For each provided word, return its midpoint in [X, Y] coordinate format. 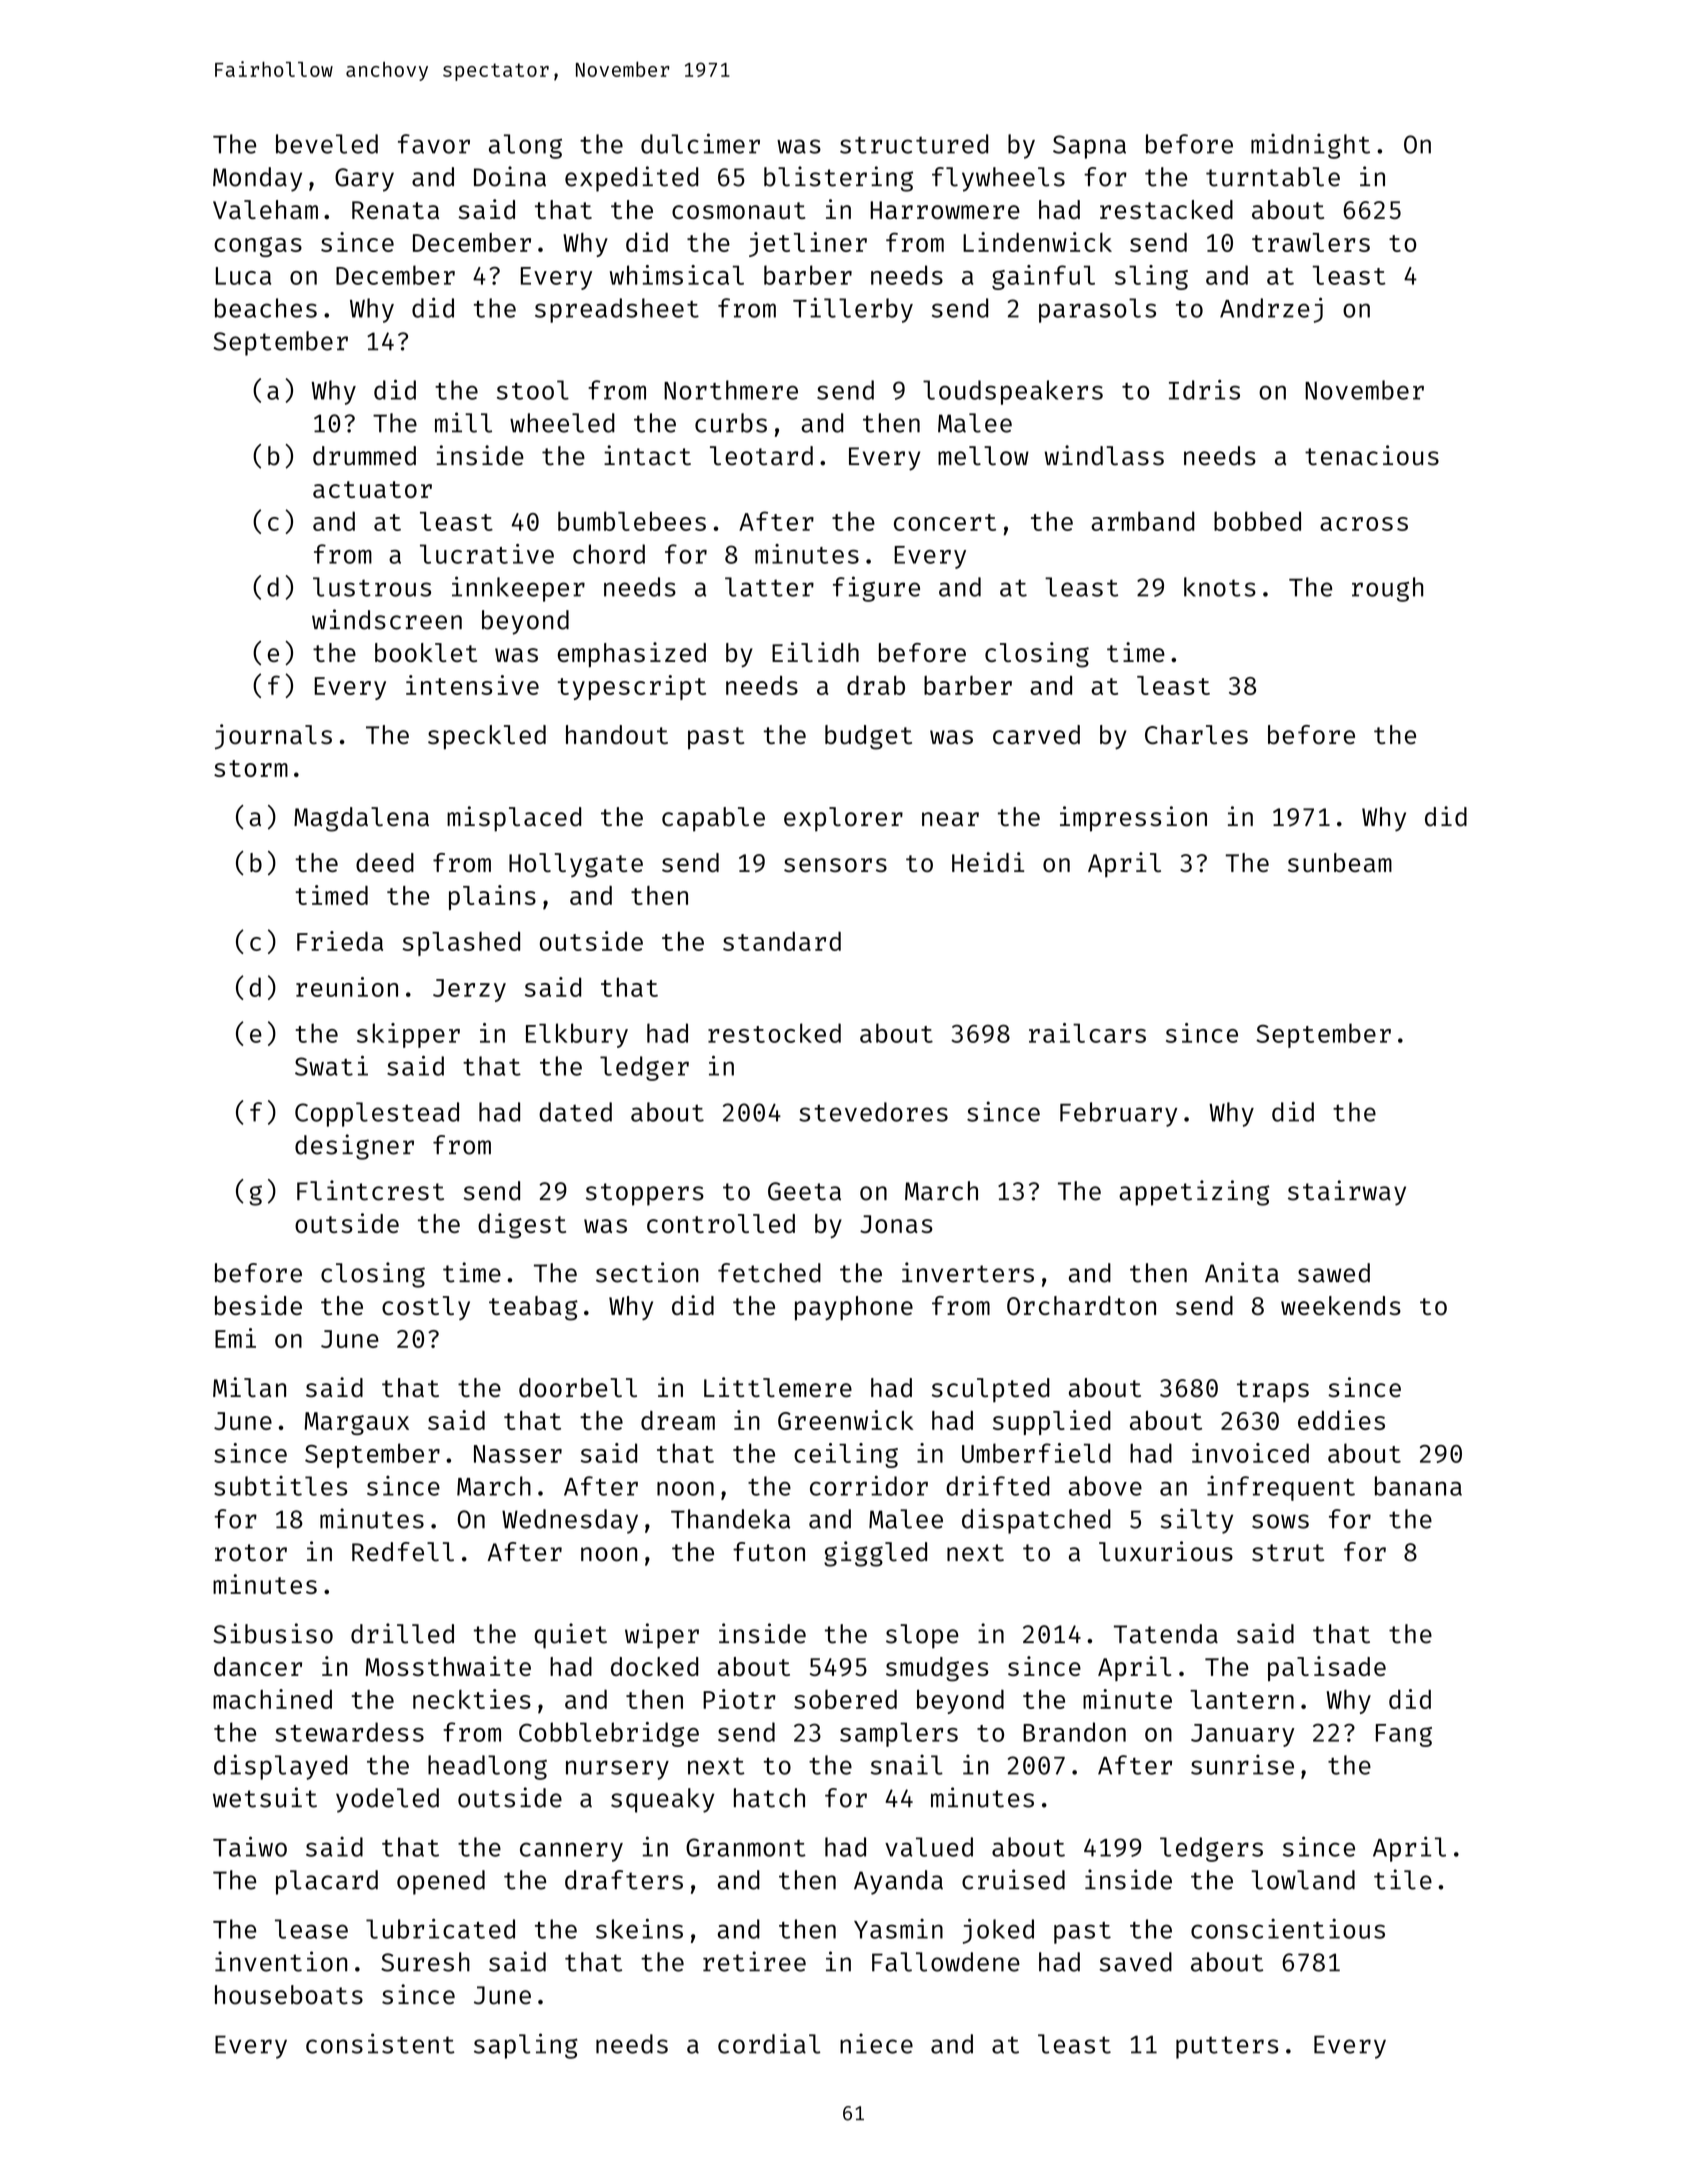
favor [434, 144]
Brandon [1074, 1732]
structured [914, 144]
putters [1227, 2047]
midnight [1310, 146]
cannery [571, 1852]
